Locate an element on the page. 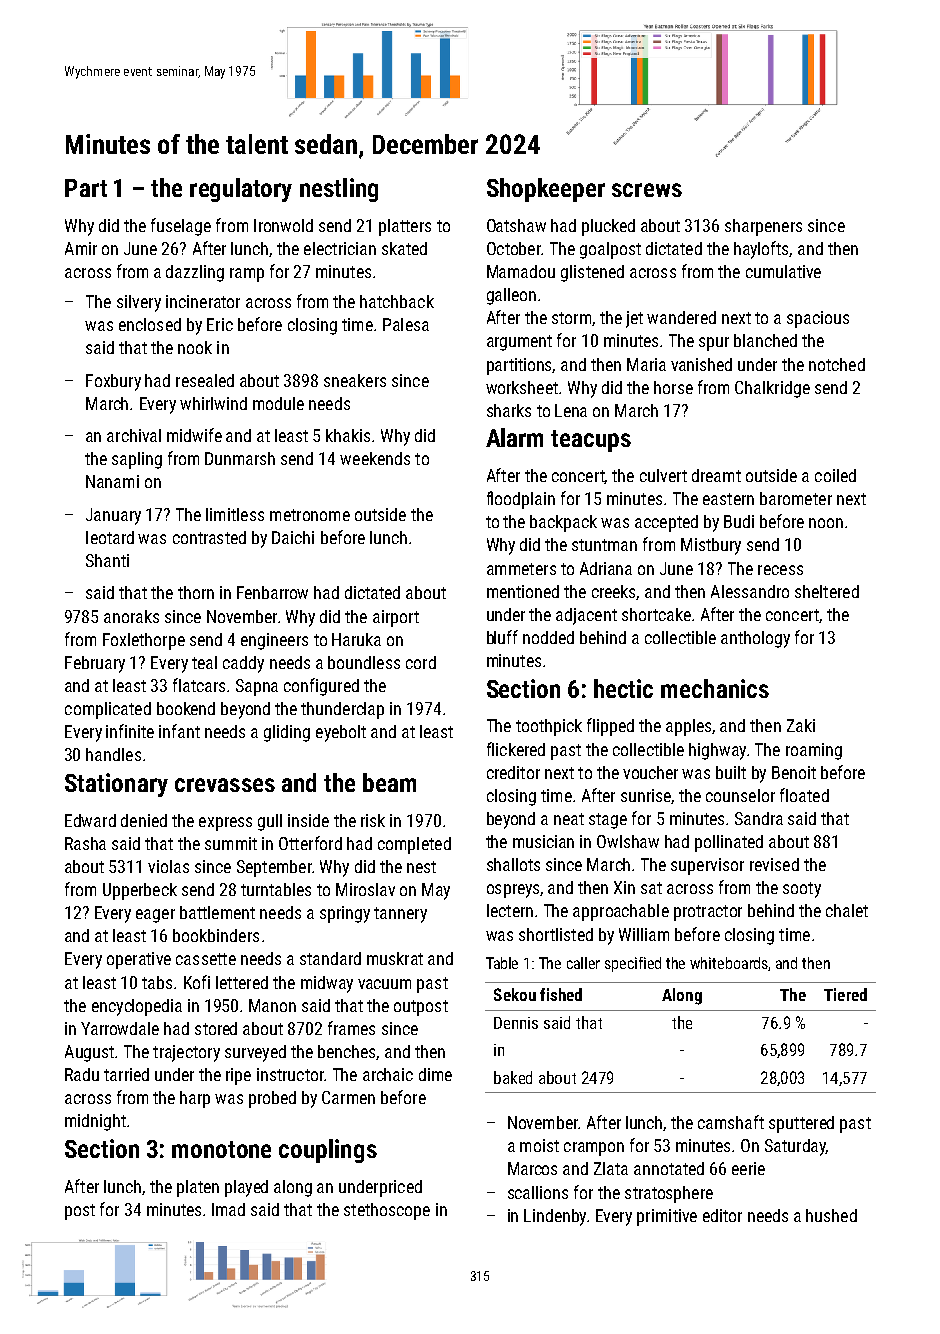  eerie is located at coordinates (748, 1168).
